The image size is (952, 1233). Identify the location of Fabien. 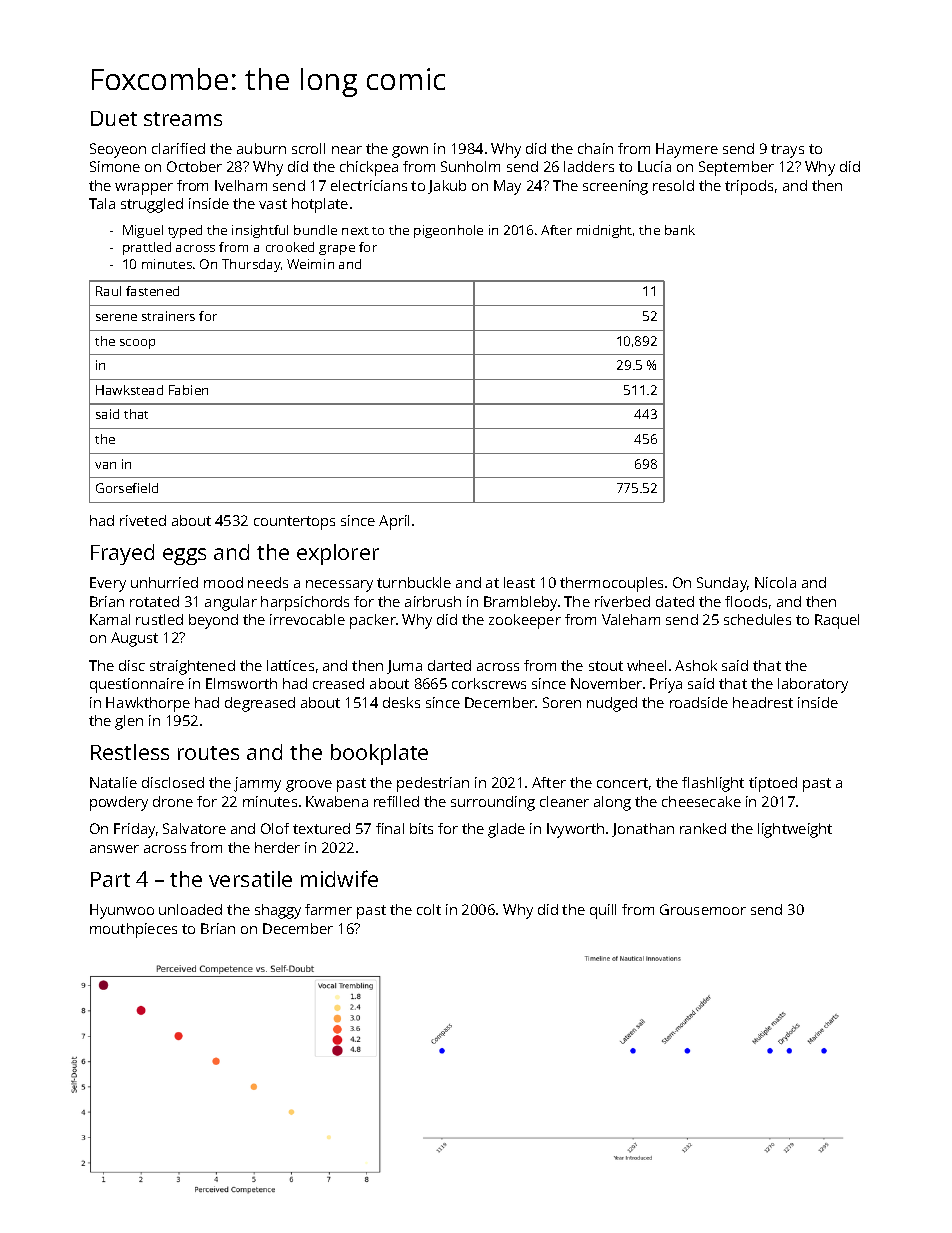
(188, 390).
